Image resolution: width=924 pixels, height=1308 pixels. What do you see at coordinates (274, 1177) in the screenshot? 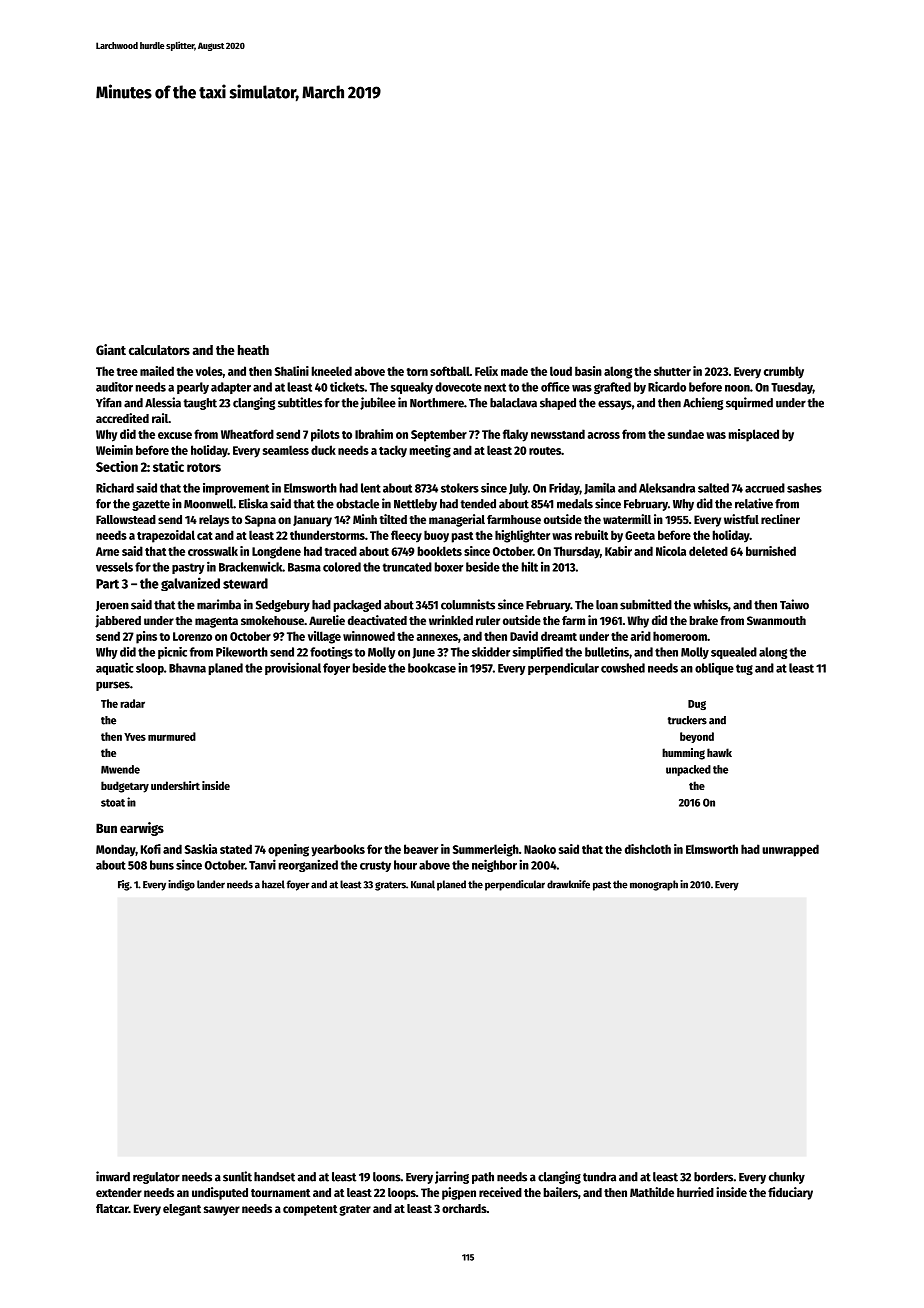
I see `handset` at bounding box center [274, 1177].
